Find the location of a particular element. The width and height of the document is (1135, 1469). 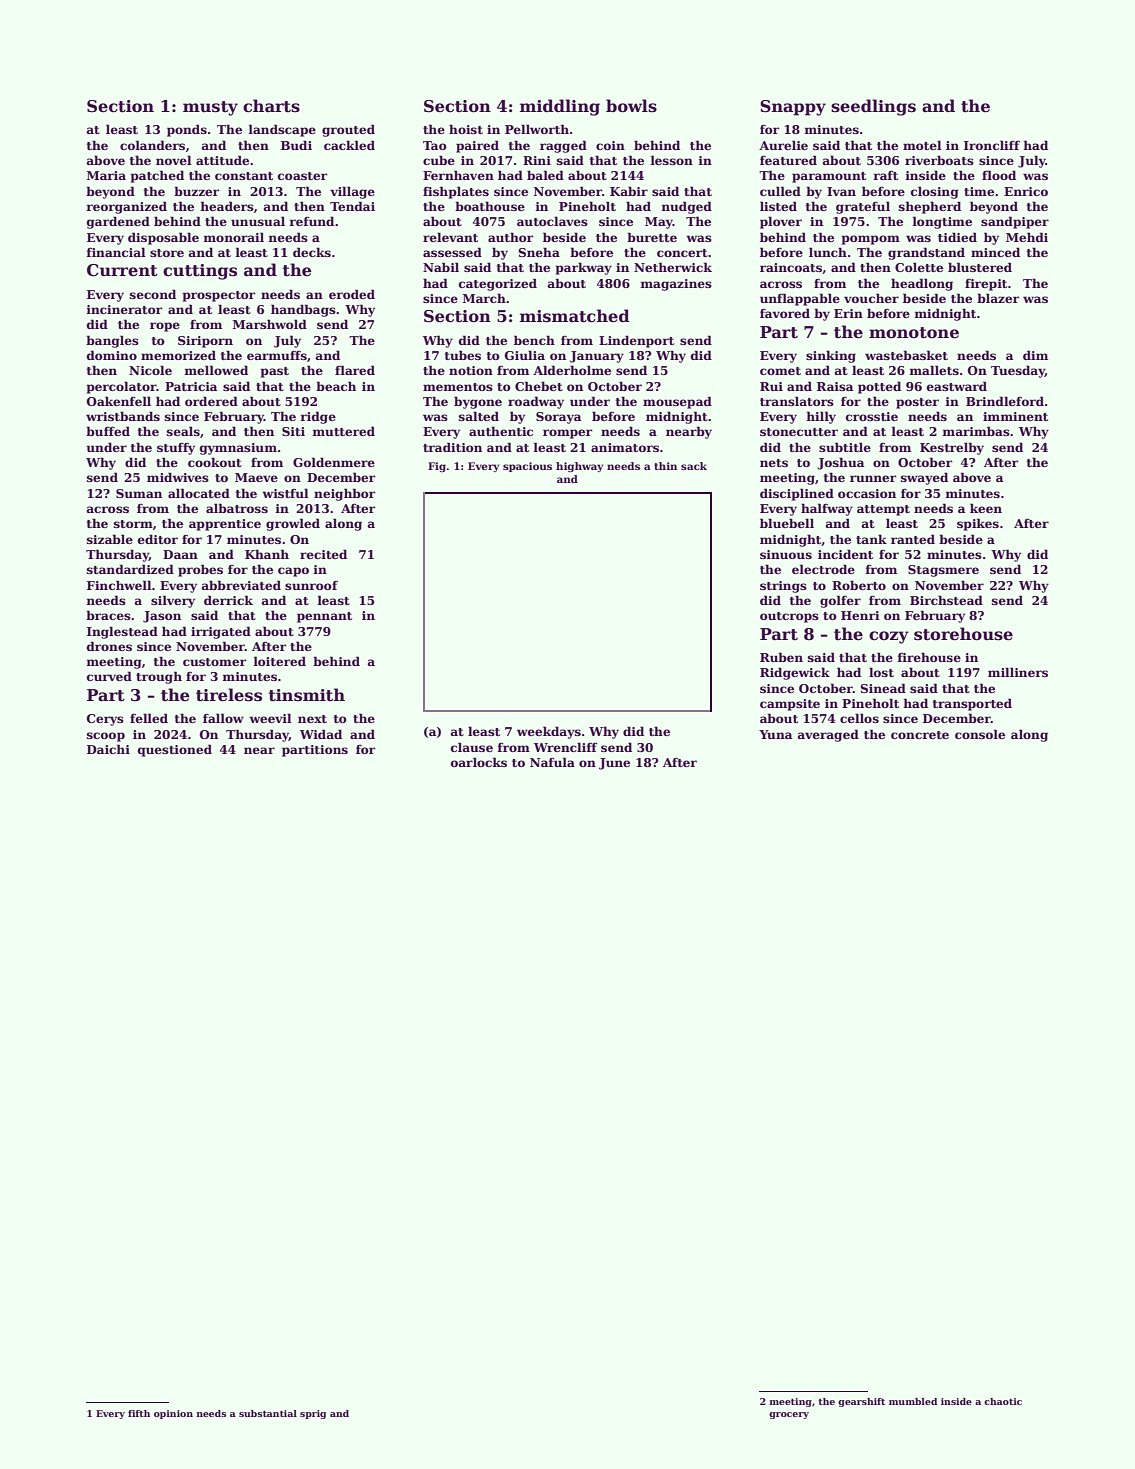

chaotic is located at coordinates (1003, 1401).
